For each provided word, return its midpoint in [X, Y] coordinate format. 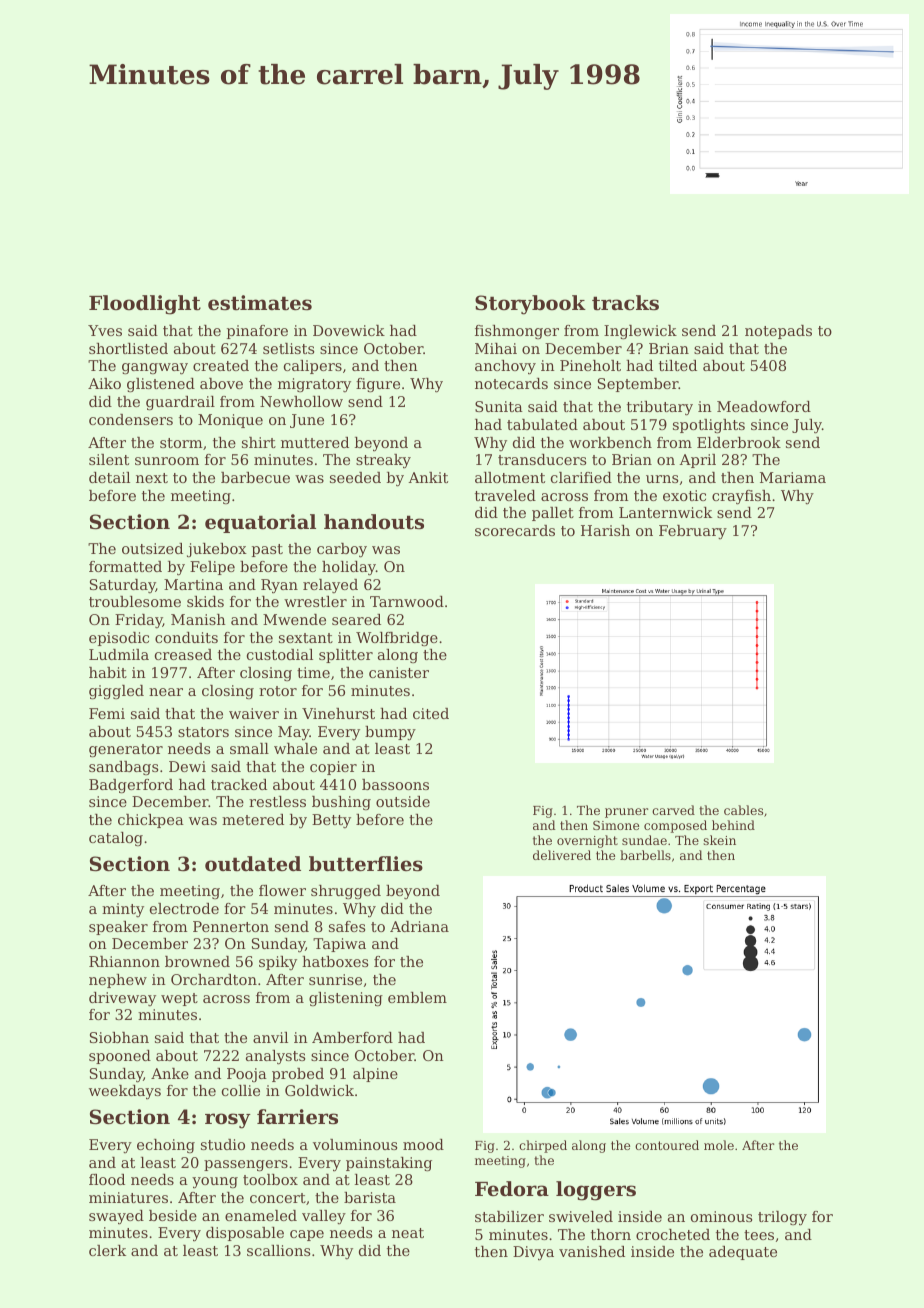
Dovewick [349, 330]
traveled [505, 495]
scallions [278, 1250]
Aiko [104, 383]
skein [719, 840]
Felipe [212, 568]
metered [253, 819]
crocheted [673, 1234]
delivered [562, 855]
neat [408, 1233]
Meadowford [764, 406]
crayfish [741, 497]
